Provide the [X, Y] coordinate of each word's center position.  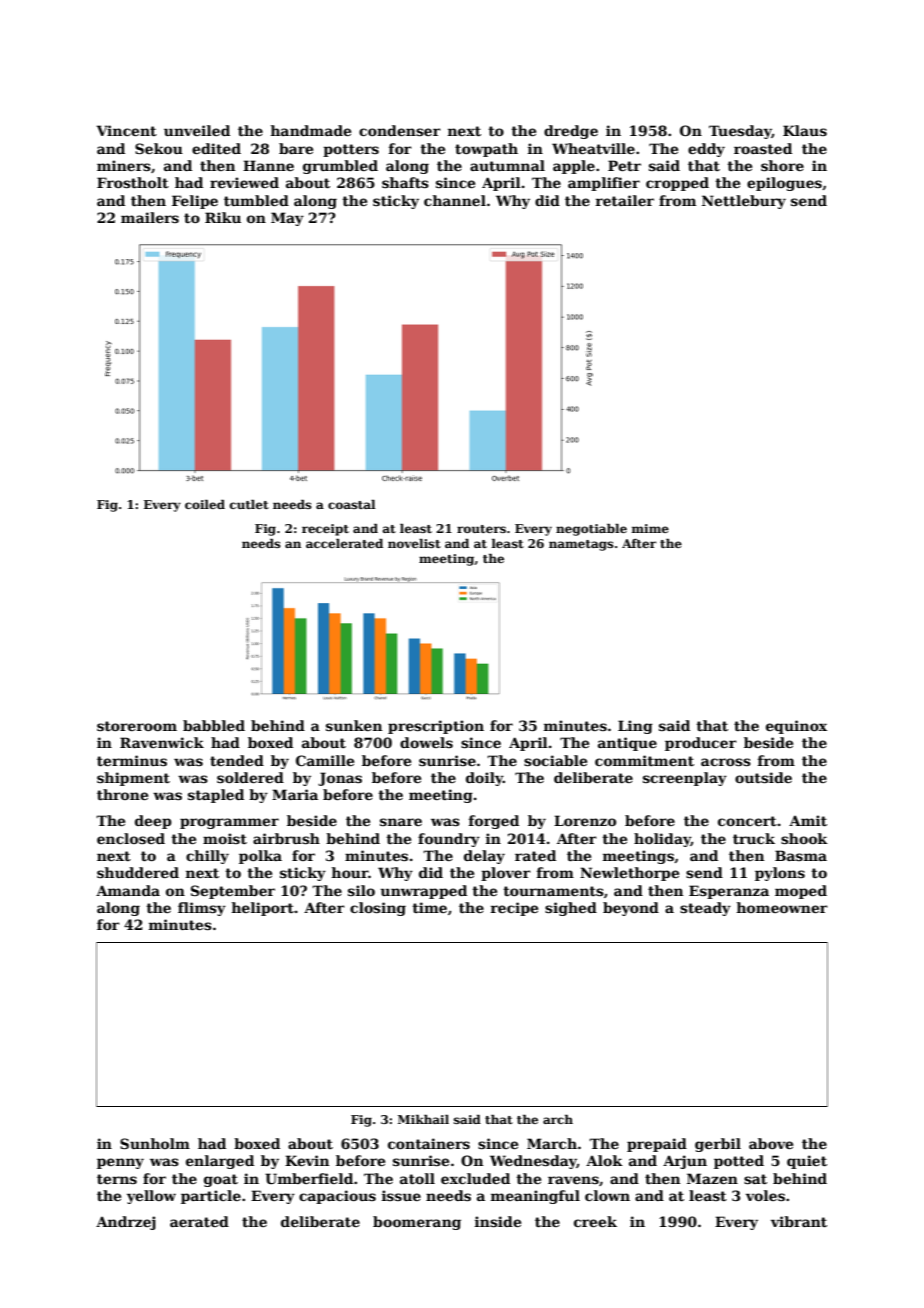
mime [650, 528]
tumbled [256, 200]
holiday [662, 840]
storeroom [137, 726]
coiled [205, 504]
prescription [436, 727]
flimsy [202, 909]
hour [350, 872]
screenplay [685, 779]
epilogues [784, 184]
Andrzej [126, 1223]
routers [481, 529]
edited [216, 148]
